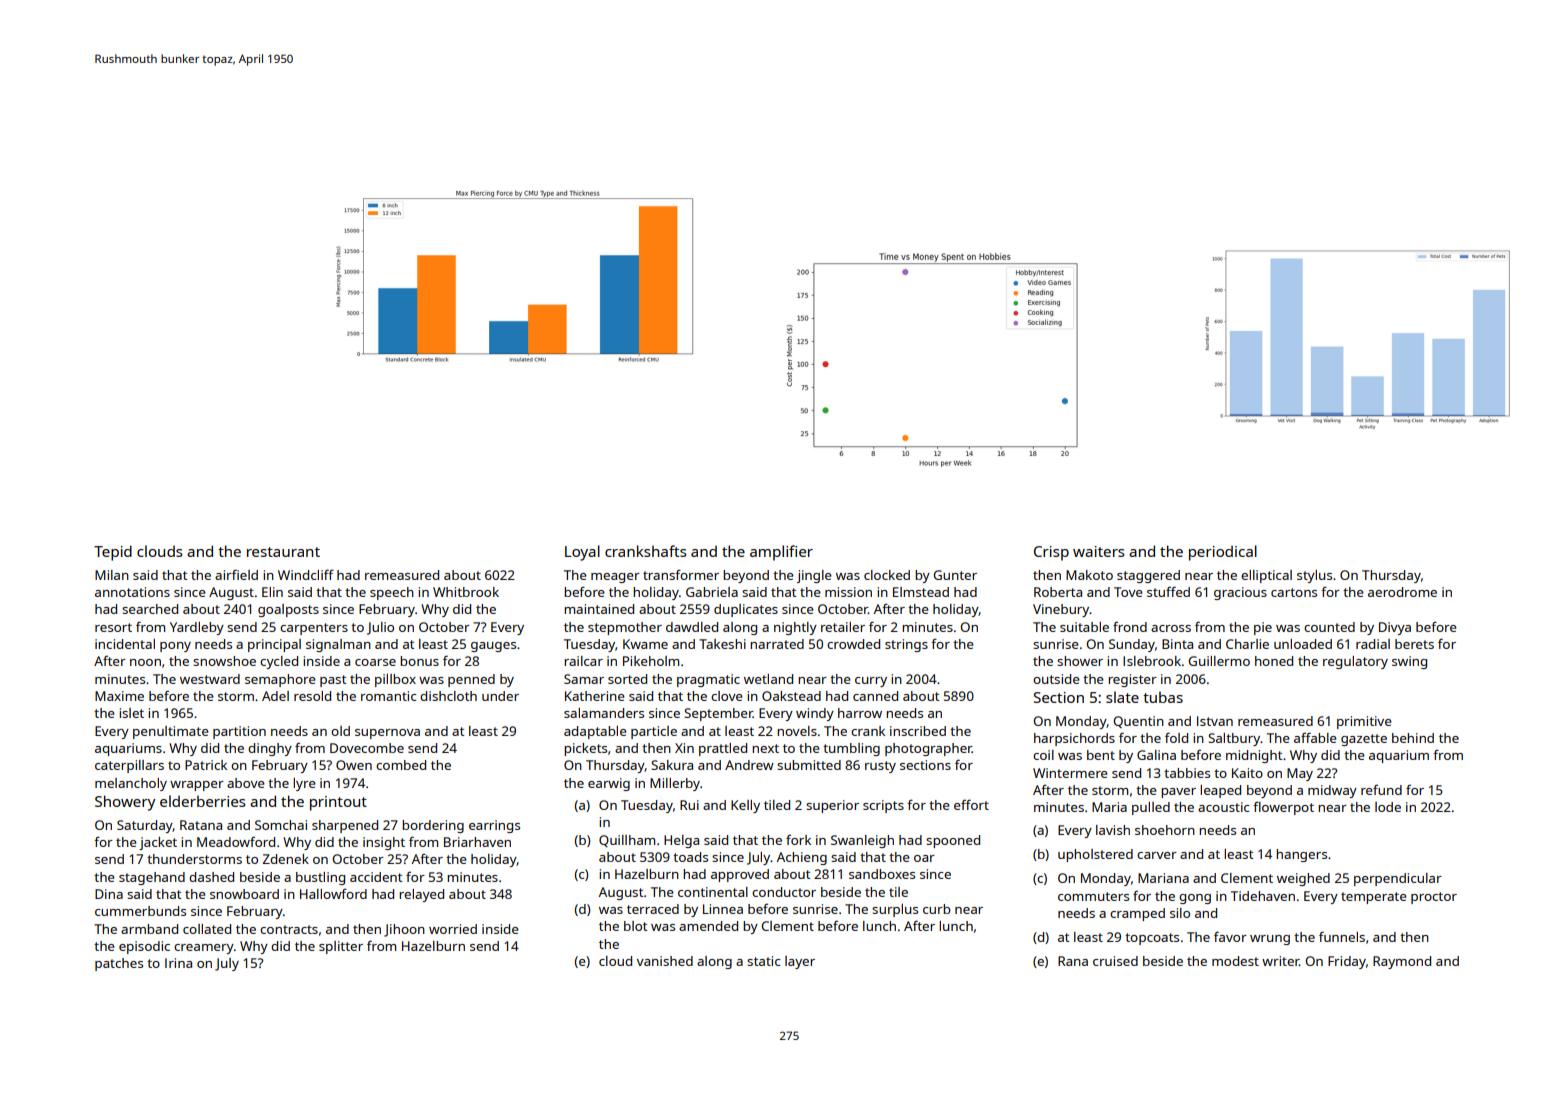 The image size is (1559, 1102). I want to click on aerodrome, so click(1402, 592).
